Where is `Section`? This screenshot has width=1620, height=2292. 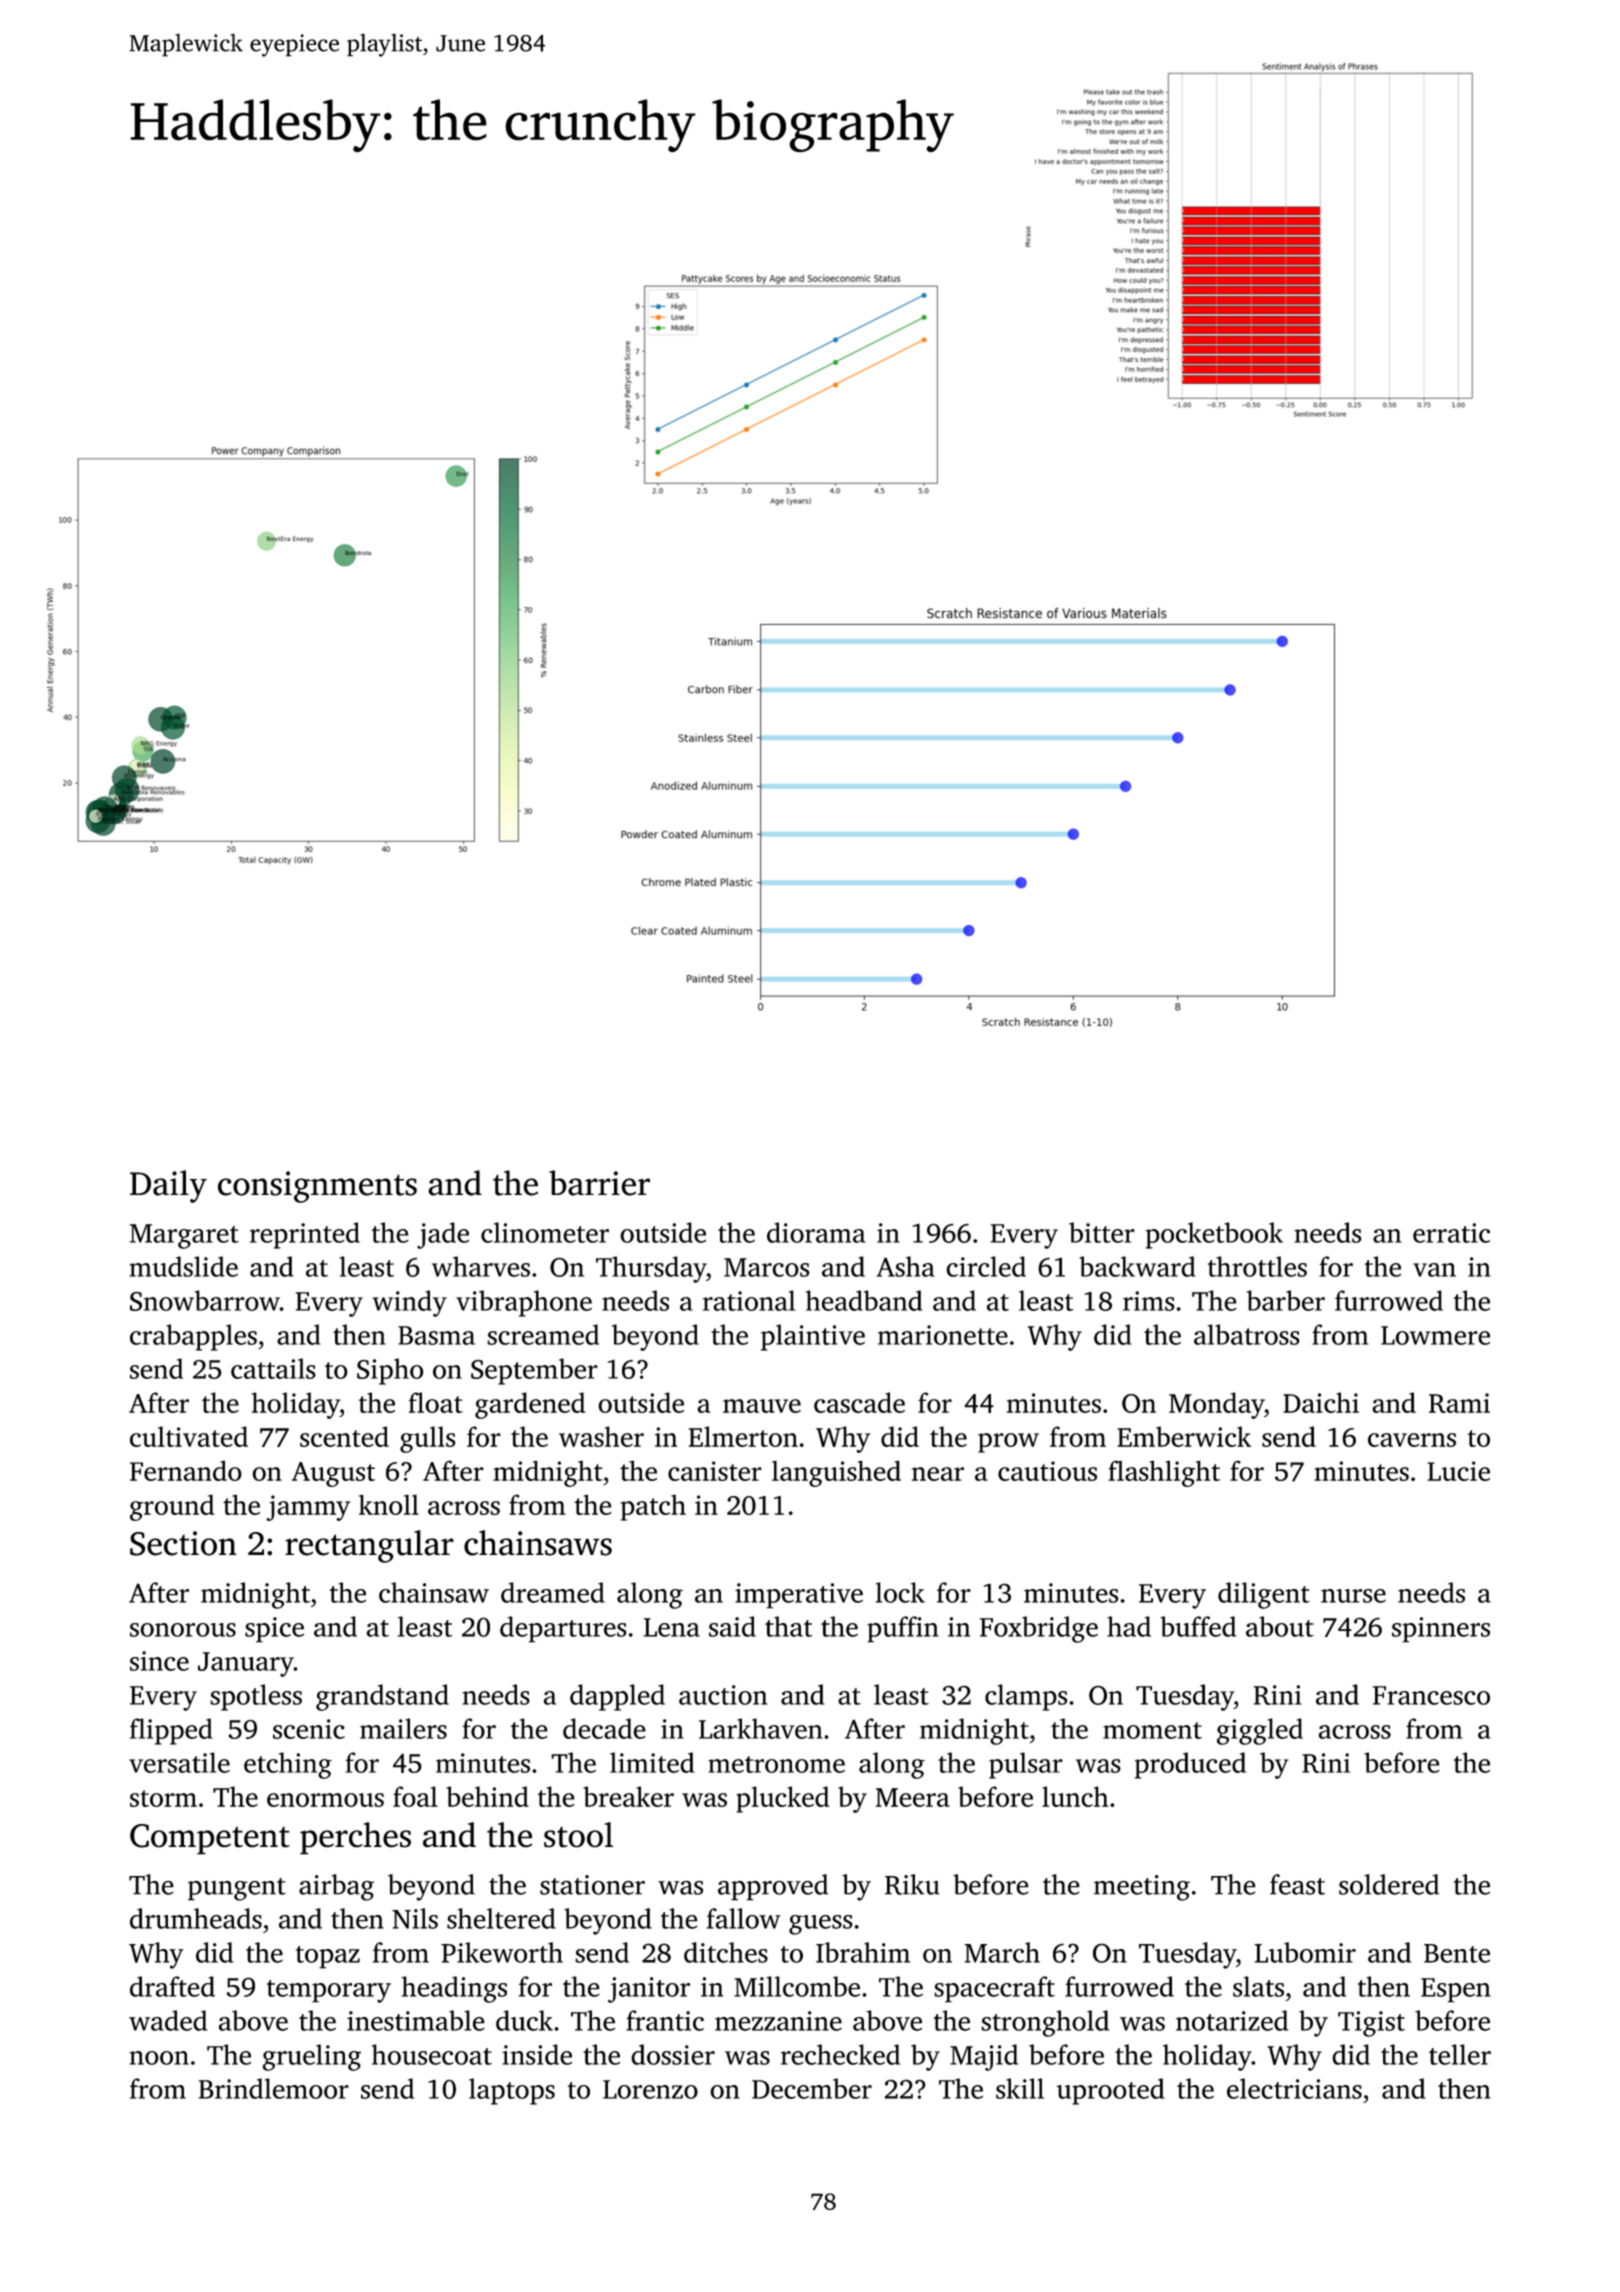
Section is located at coordinates (183, 1543).
